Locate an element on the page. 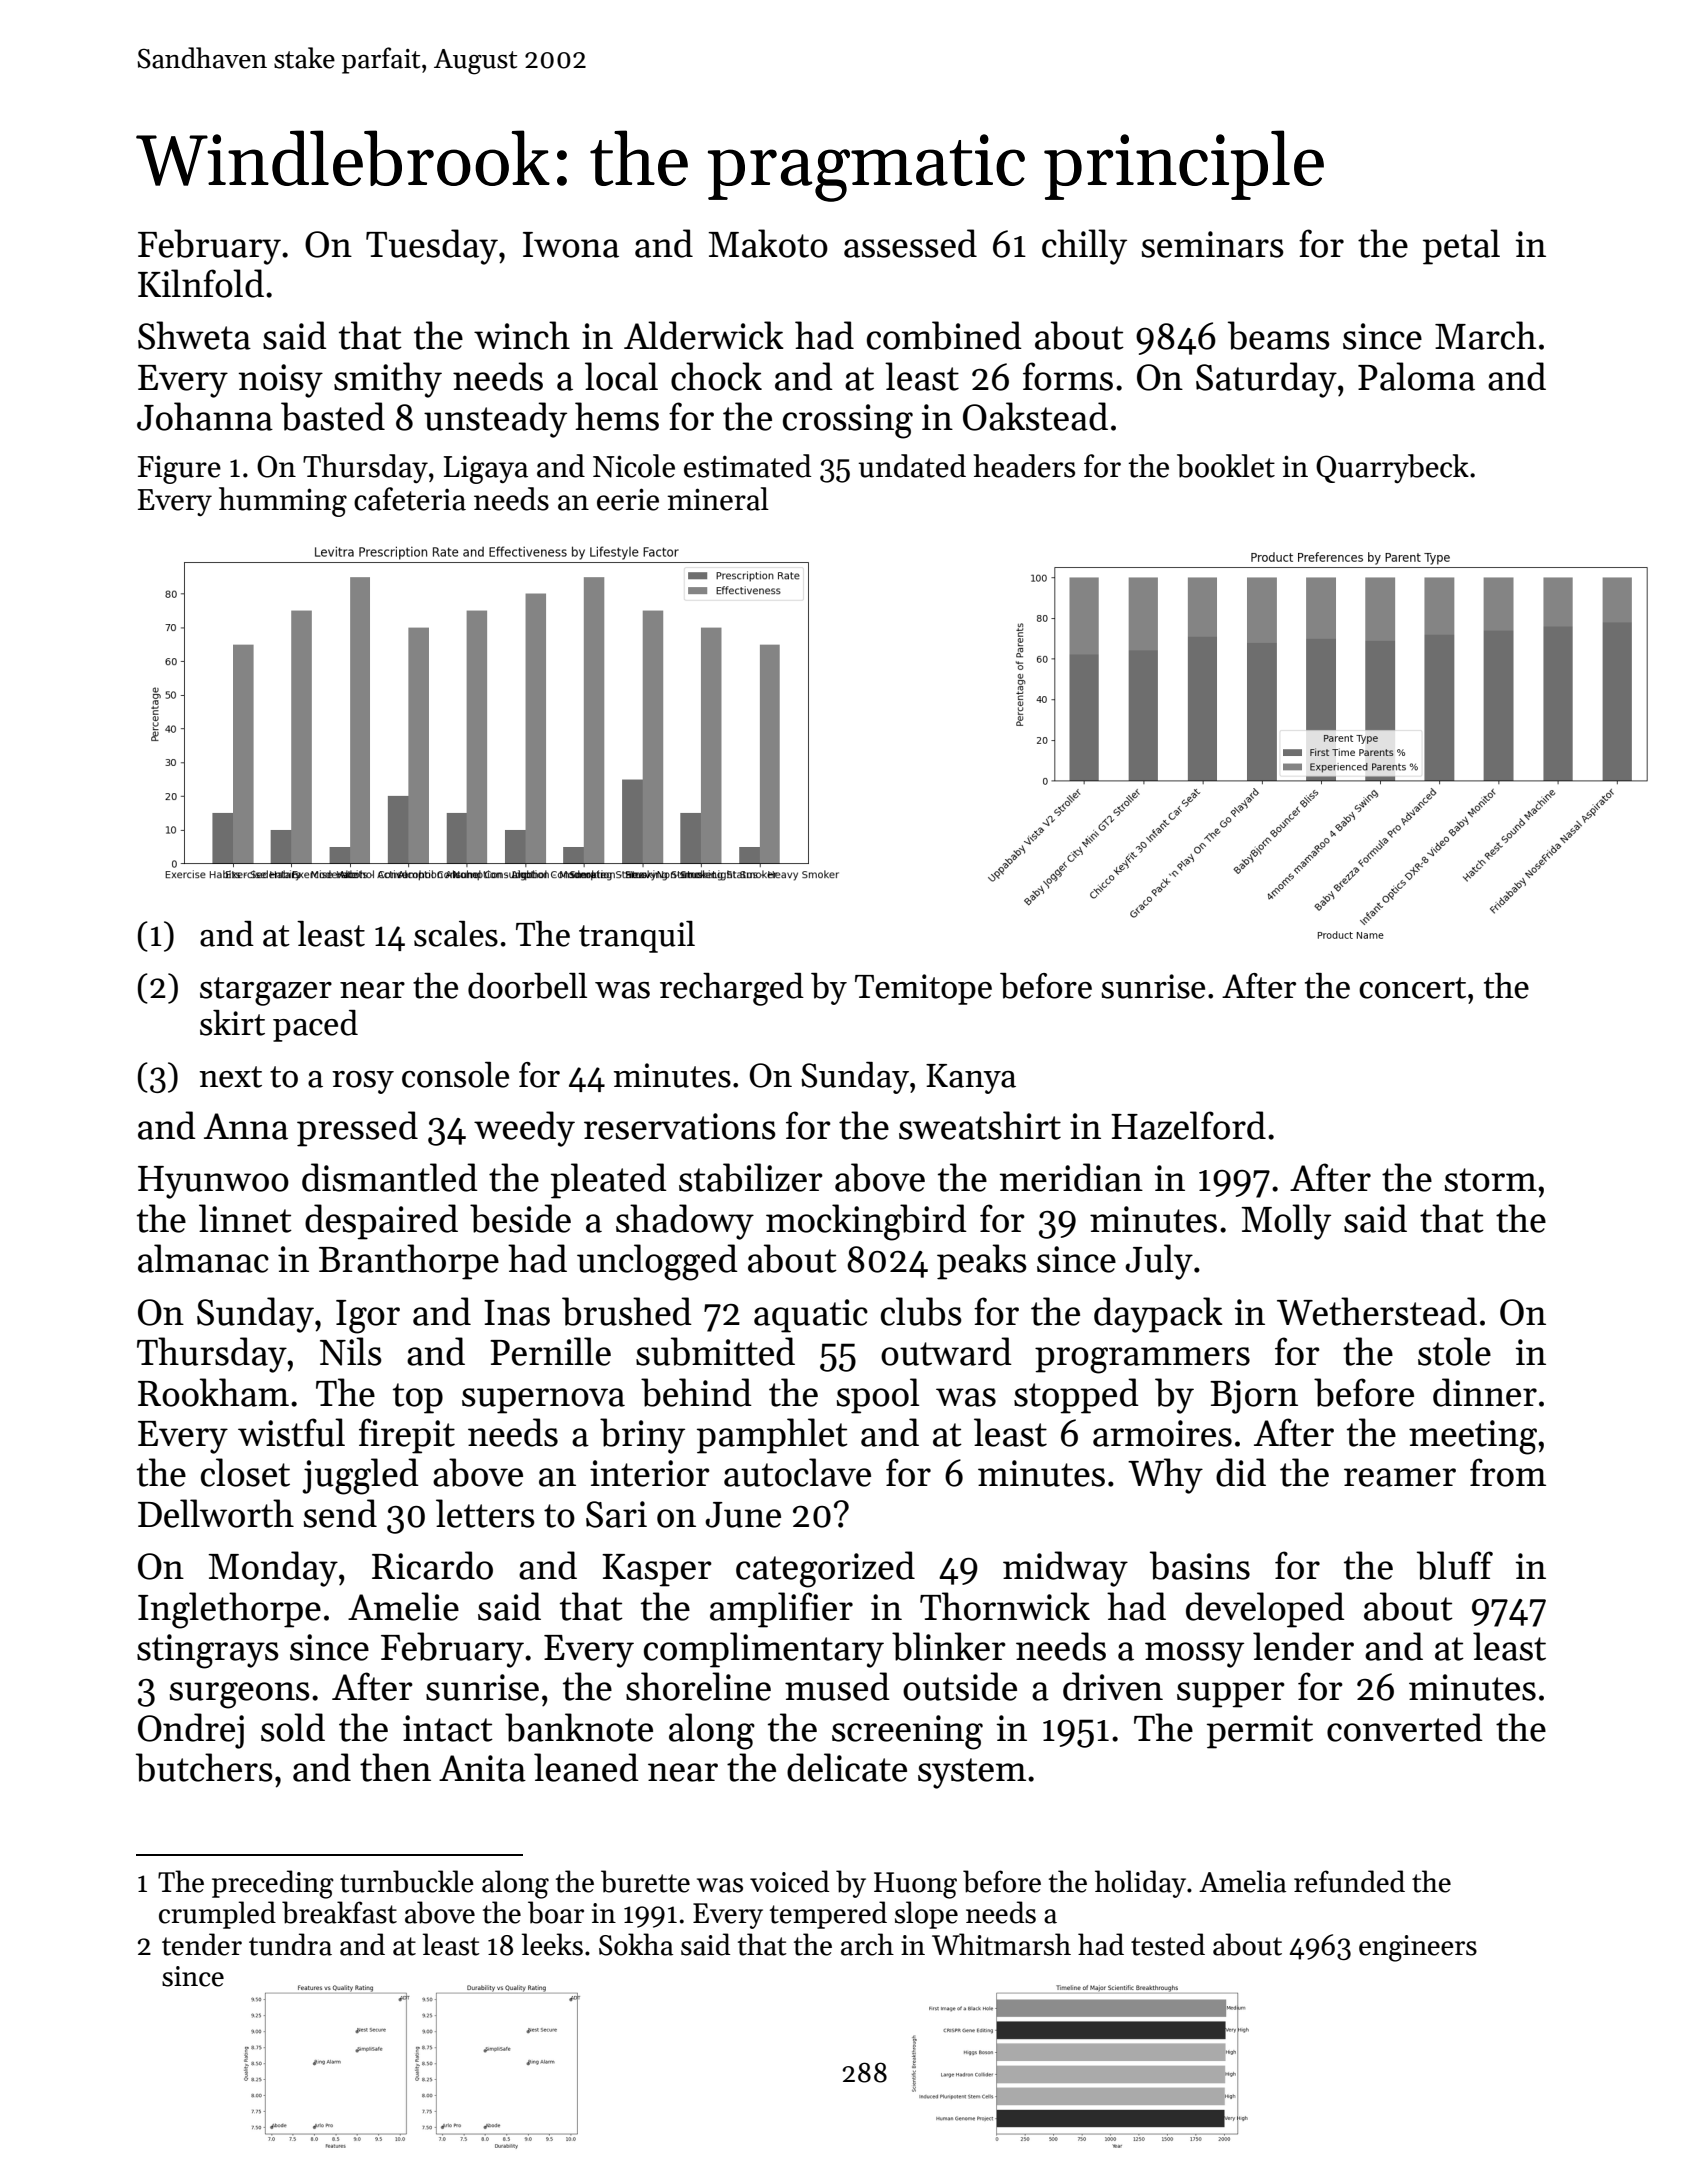 The height and width of the document is (2178, 1683). winch is located at coordinates (522, 335).
